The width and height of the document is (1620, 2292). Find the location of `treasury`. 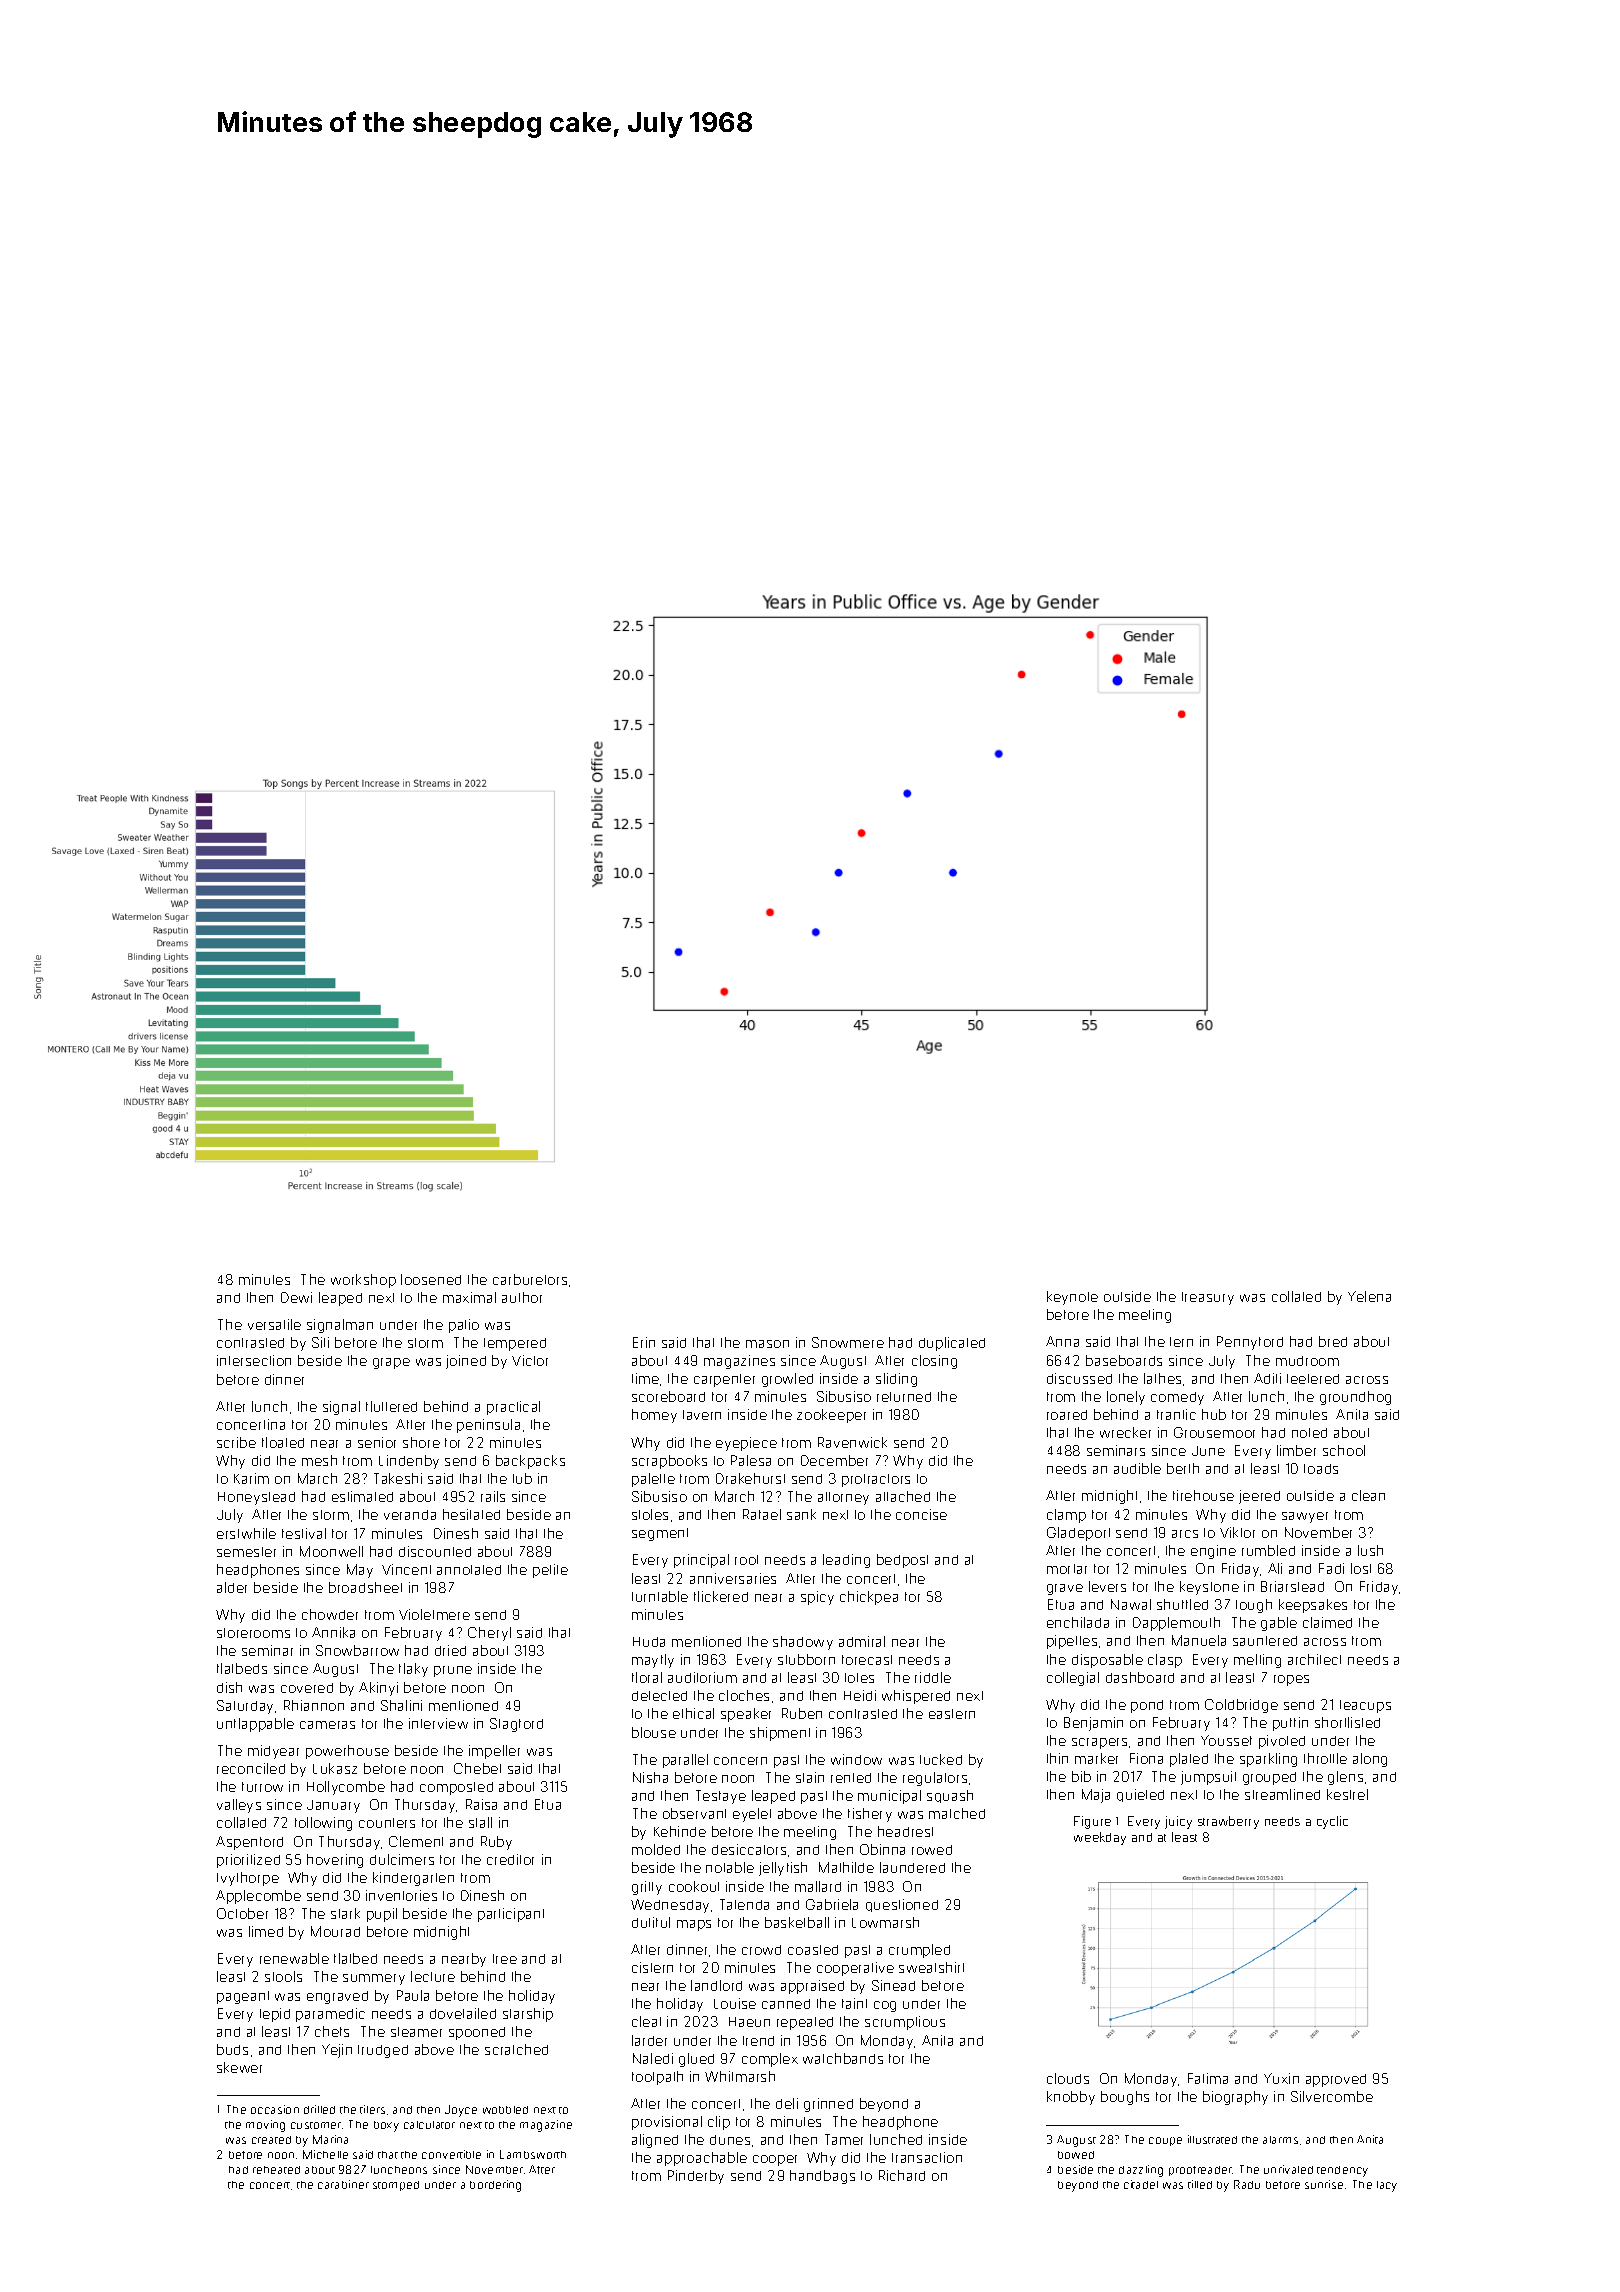

treasury is located at coordinates (1208, 1298).
